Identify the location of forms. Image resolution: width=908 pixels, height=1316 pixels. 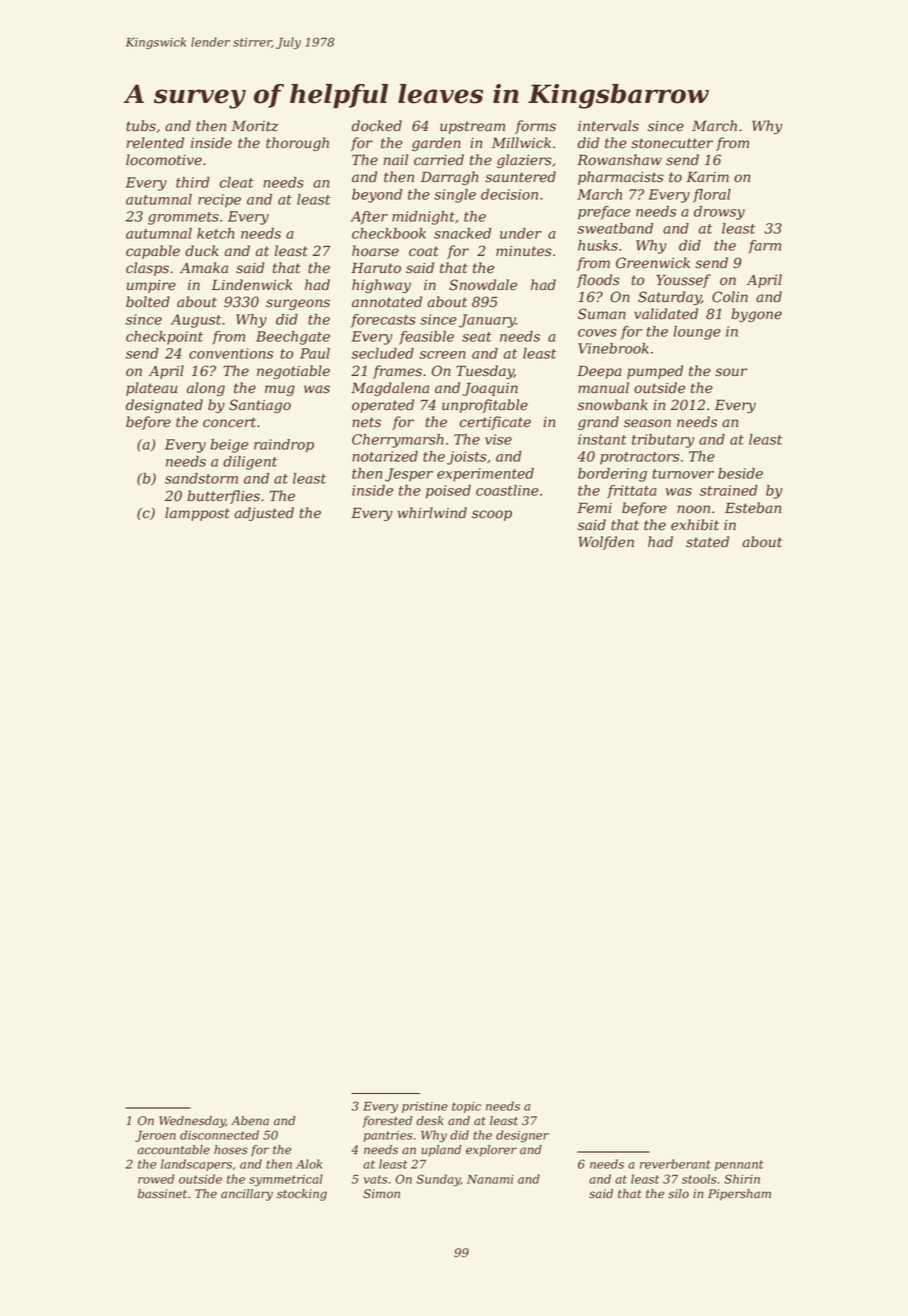
(535, 127).
